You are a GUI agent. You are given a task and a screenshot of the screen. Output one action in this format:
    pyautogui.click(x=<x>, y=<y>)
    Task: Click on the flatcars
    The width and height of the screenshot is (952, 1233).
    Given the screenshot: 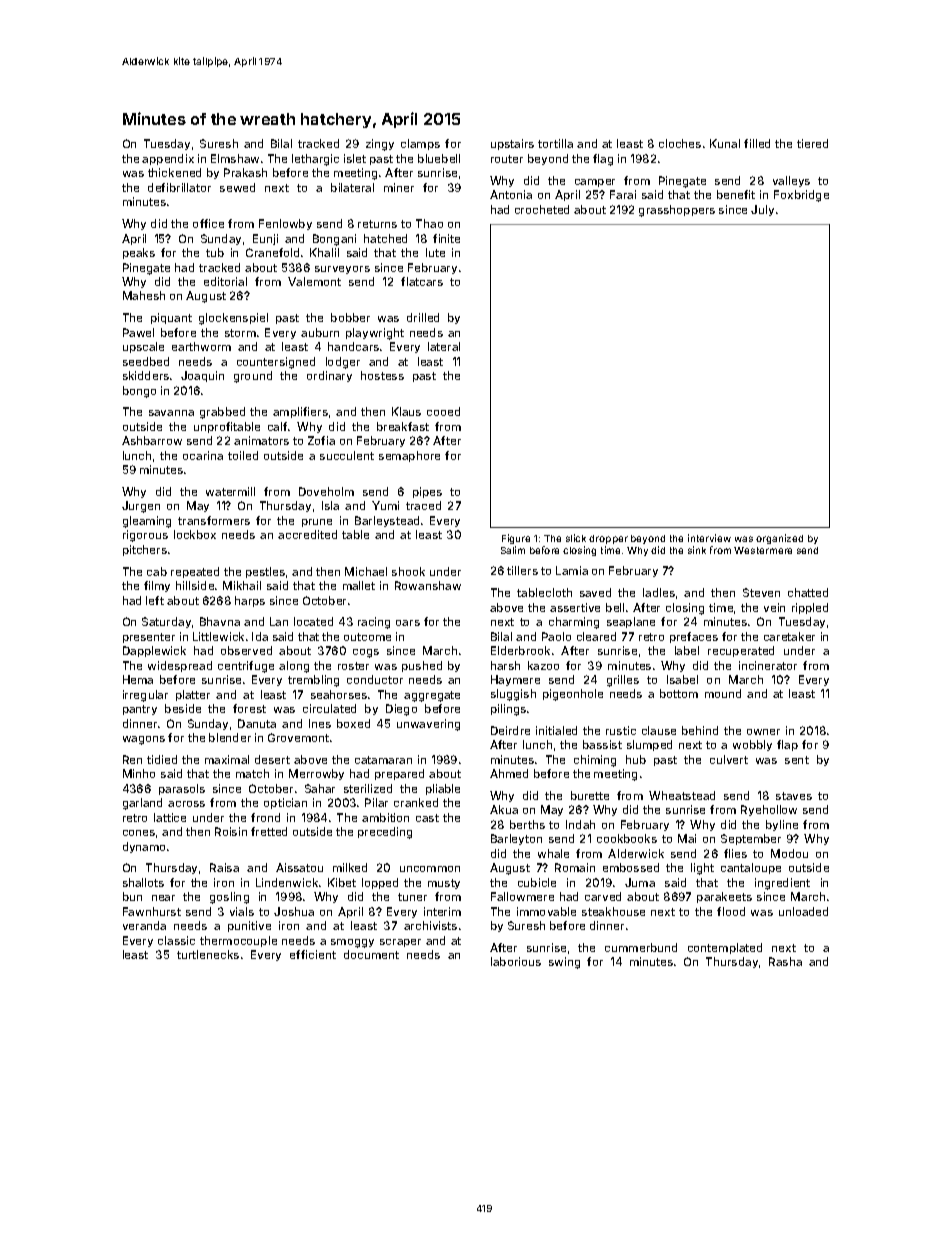 What is the action you would take?
    pyautogui.click(x=422, y=281)
